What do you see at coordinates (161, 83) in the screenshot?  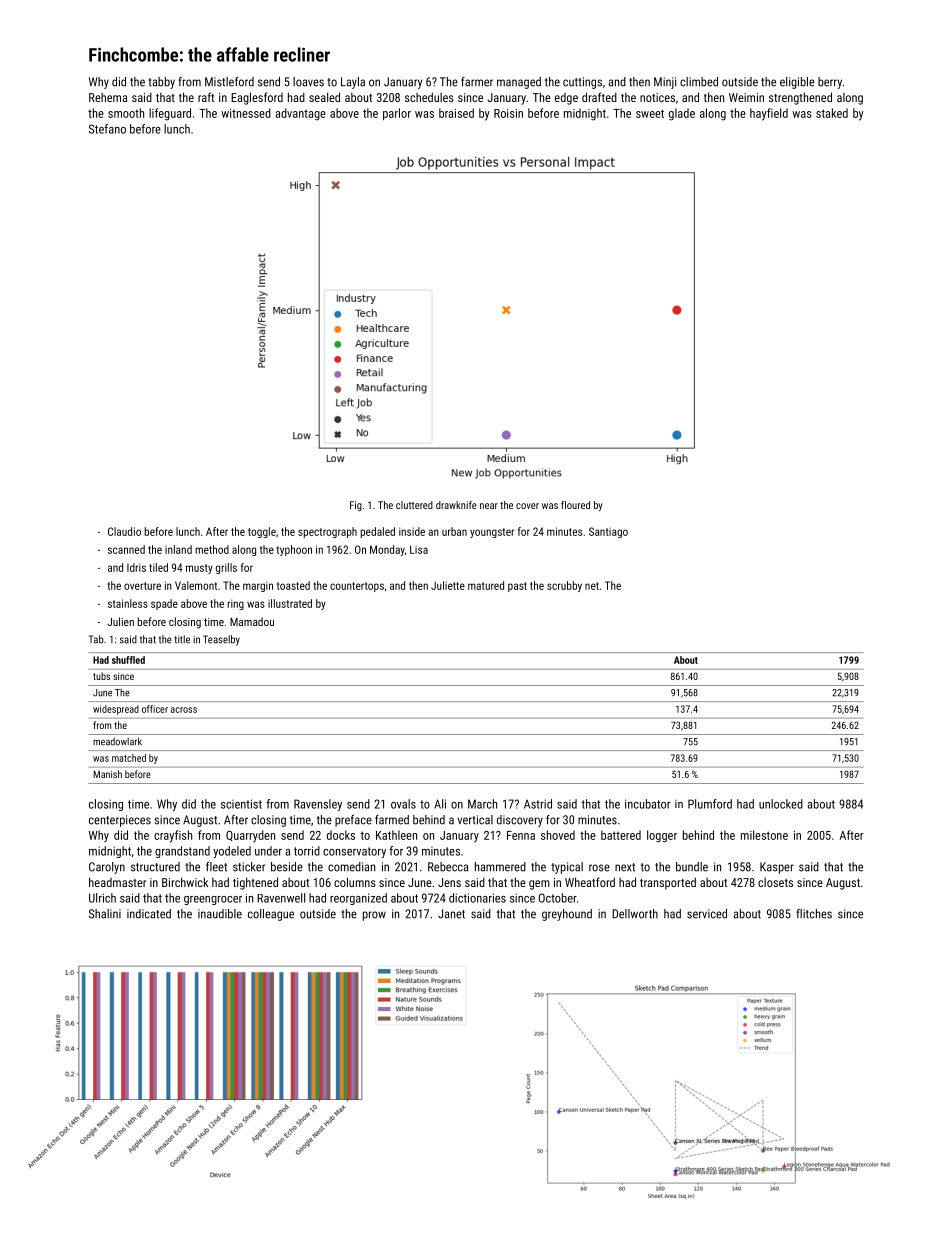 I see `tabby` at bounding box center [161, 83].
